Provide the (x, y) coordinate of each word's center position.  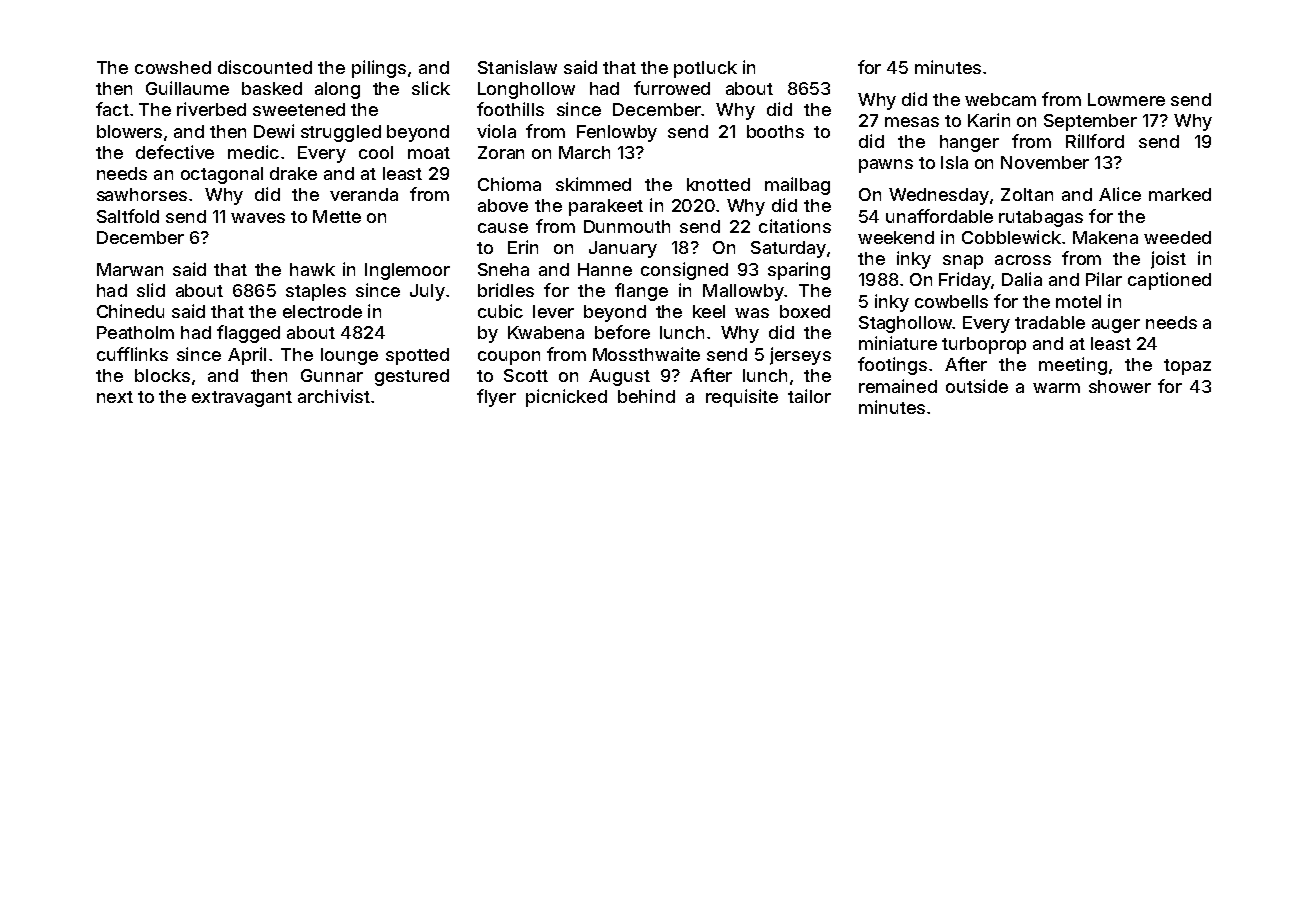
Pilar (1104, 279)
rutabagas (1041, 218)
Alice (1120, 194)
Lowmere (1126, 99)
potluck (705, 69)
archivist (334, 396)
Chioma (509, 184)
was (752, 313)
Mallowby (743, 292)
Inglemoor (407, 271)
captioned (1169, 281)
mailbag (797, 186)
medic (253, 152)
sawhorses (142, 194)
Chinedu (130, 311)
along (337, 90)
